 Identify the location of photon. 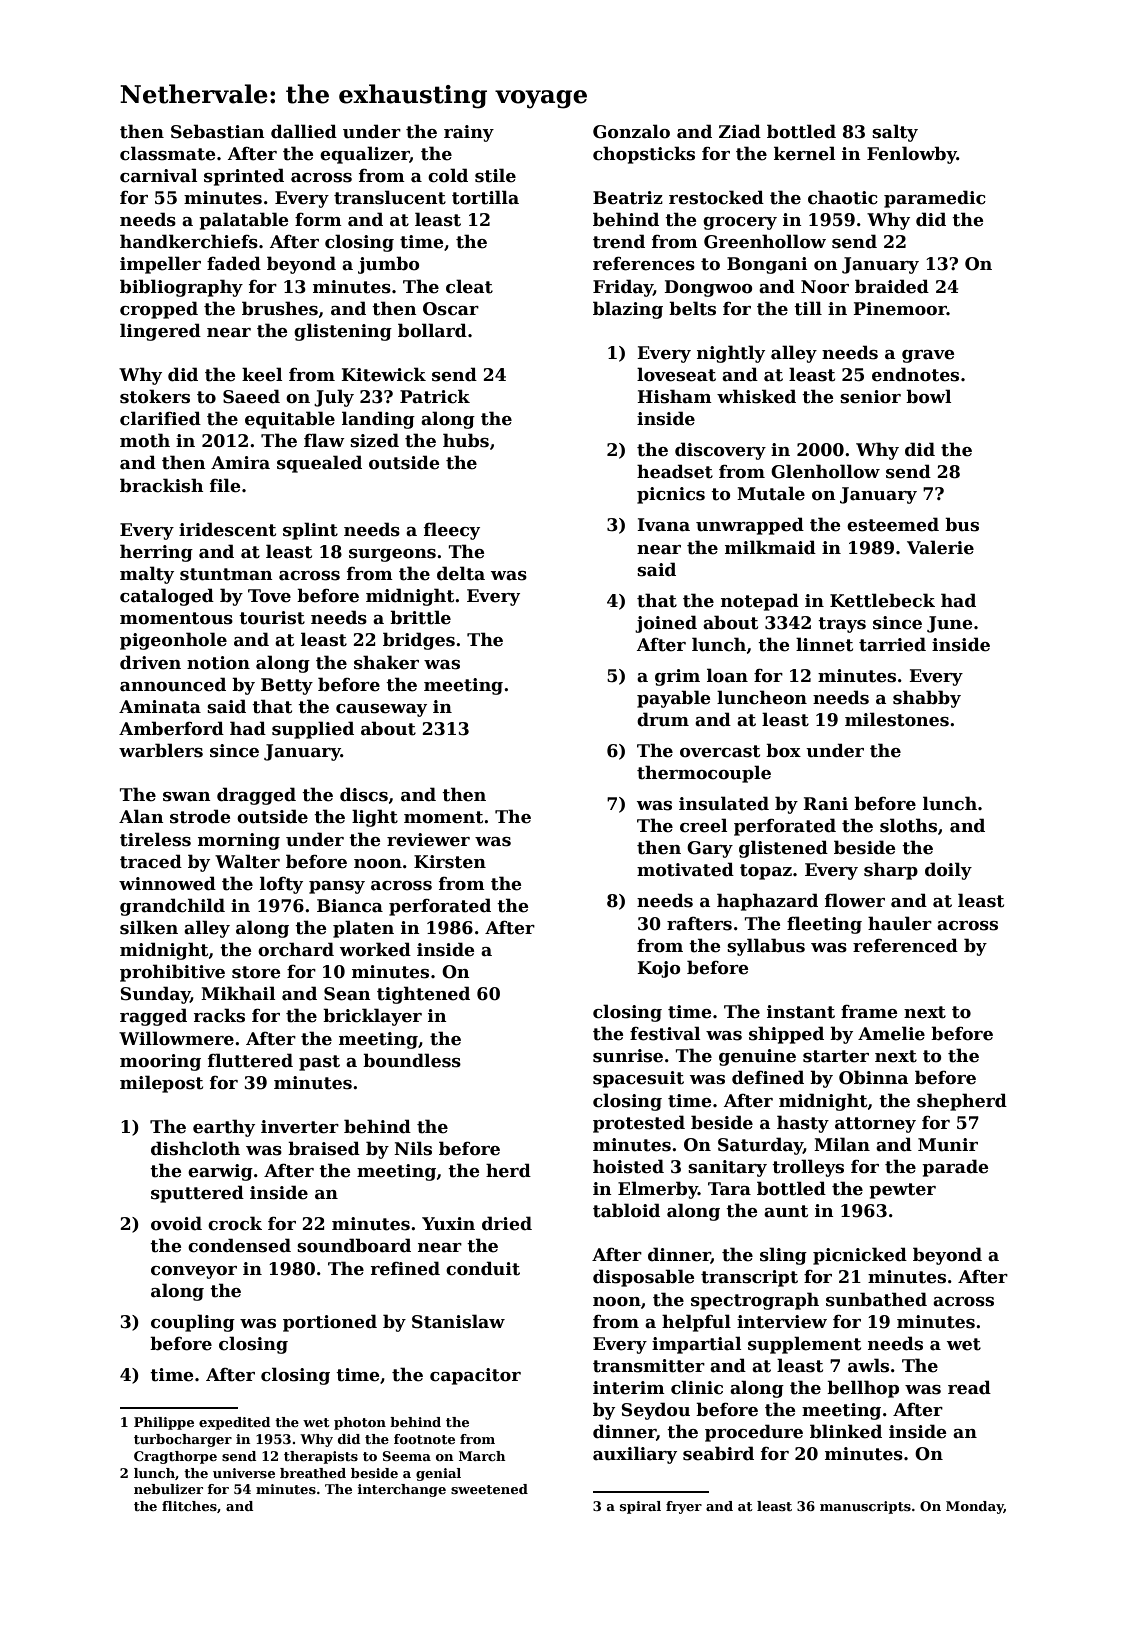
(360, 1423).
